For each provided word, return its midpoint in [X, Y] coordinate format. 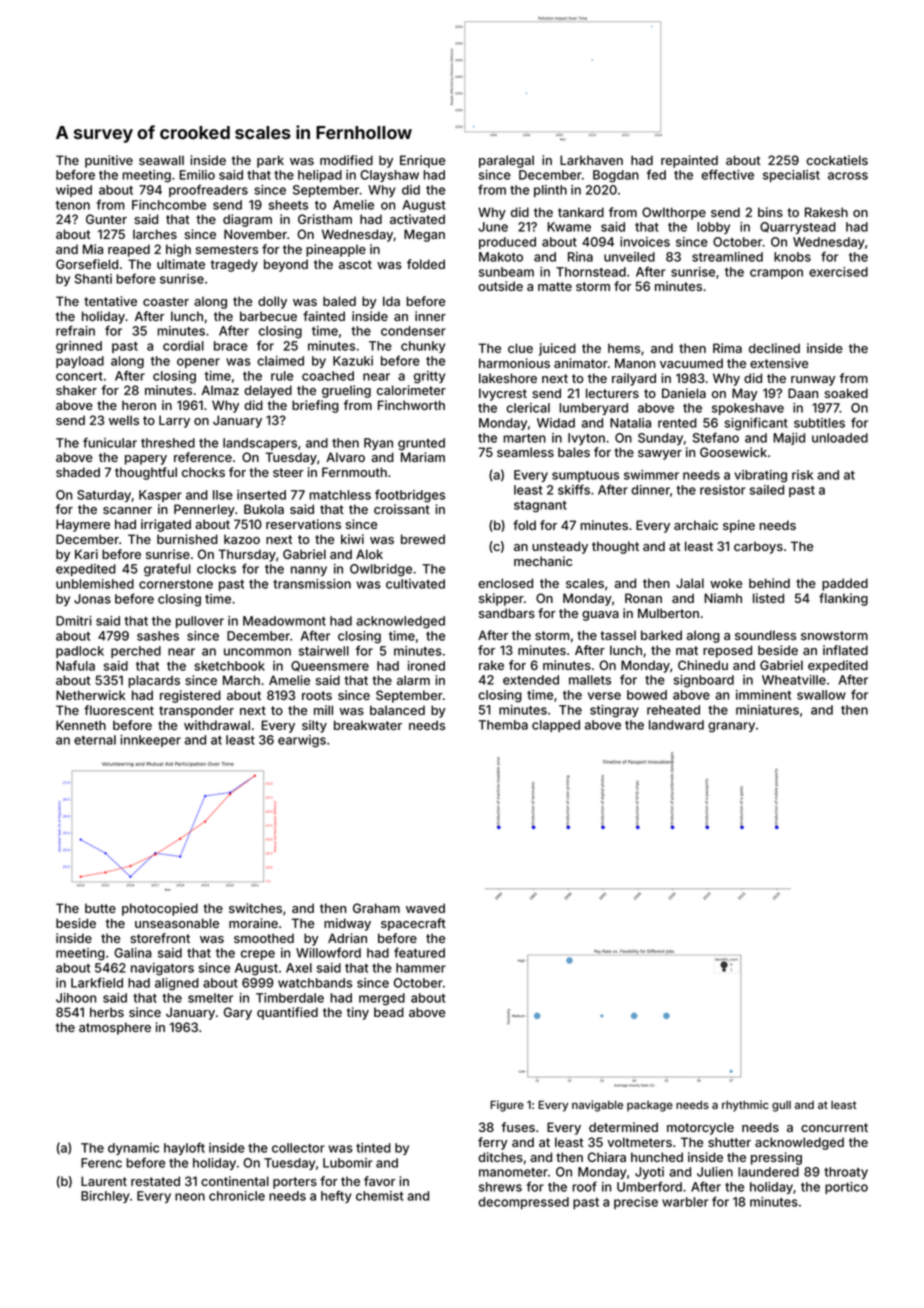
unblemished [95, 584]
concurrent [834, 1127]
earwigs [302, 741]
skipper [501, 599]
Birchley [105, 1197]
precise [636, 1203]
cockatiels [837, 160]
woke [726, 583]
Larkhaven [591, 160]
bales [574, 452]
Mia [93, 249]
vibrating [760, 476]
